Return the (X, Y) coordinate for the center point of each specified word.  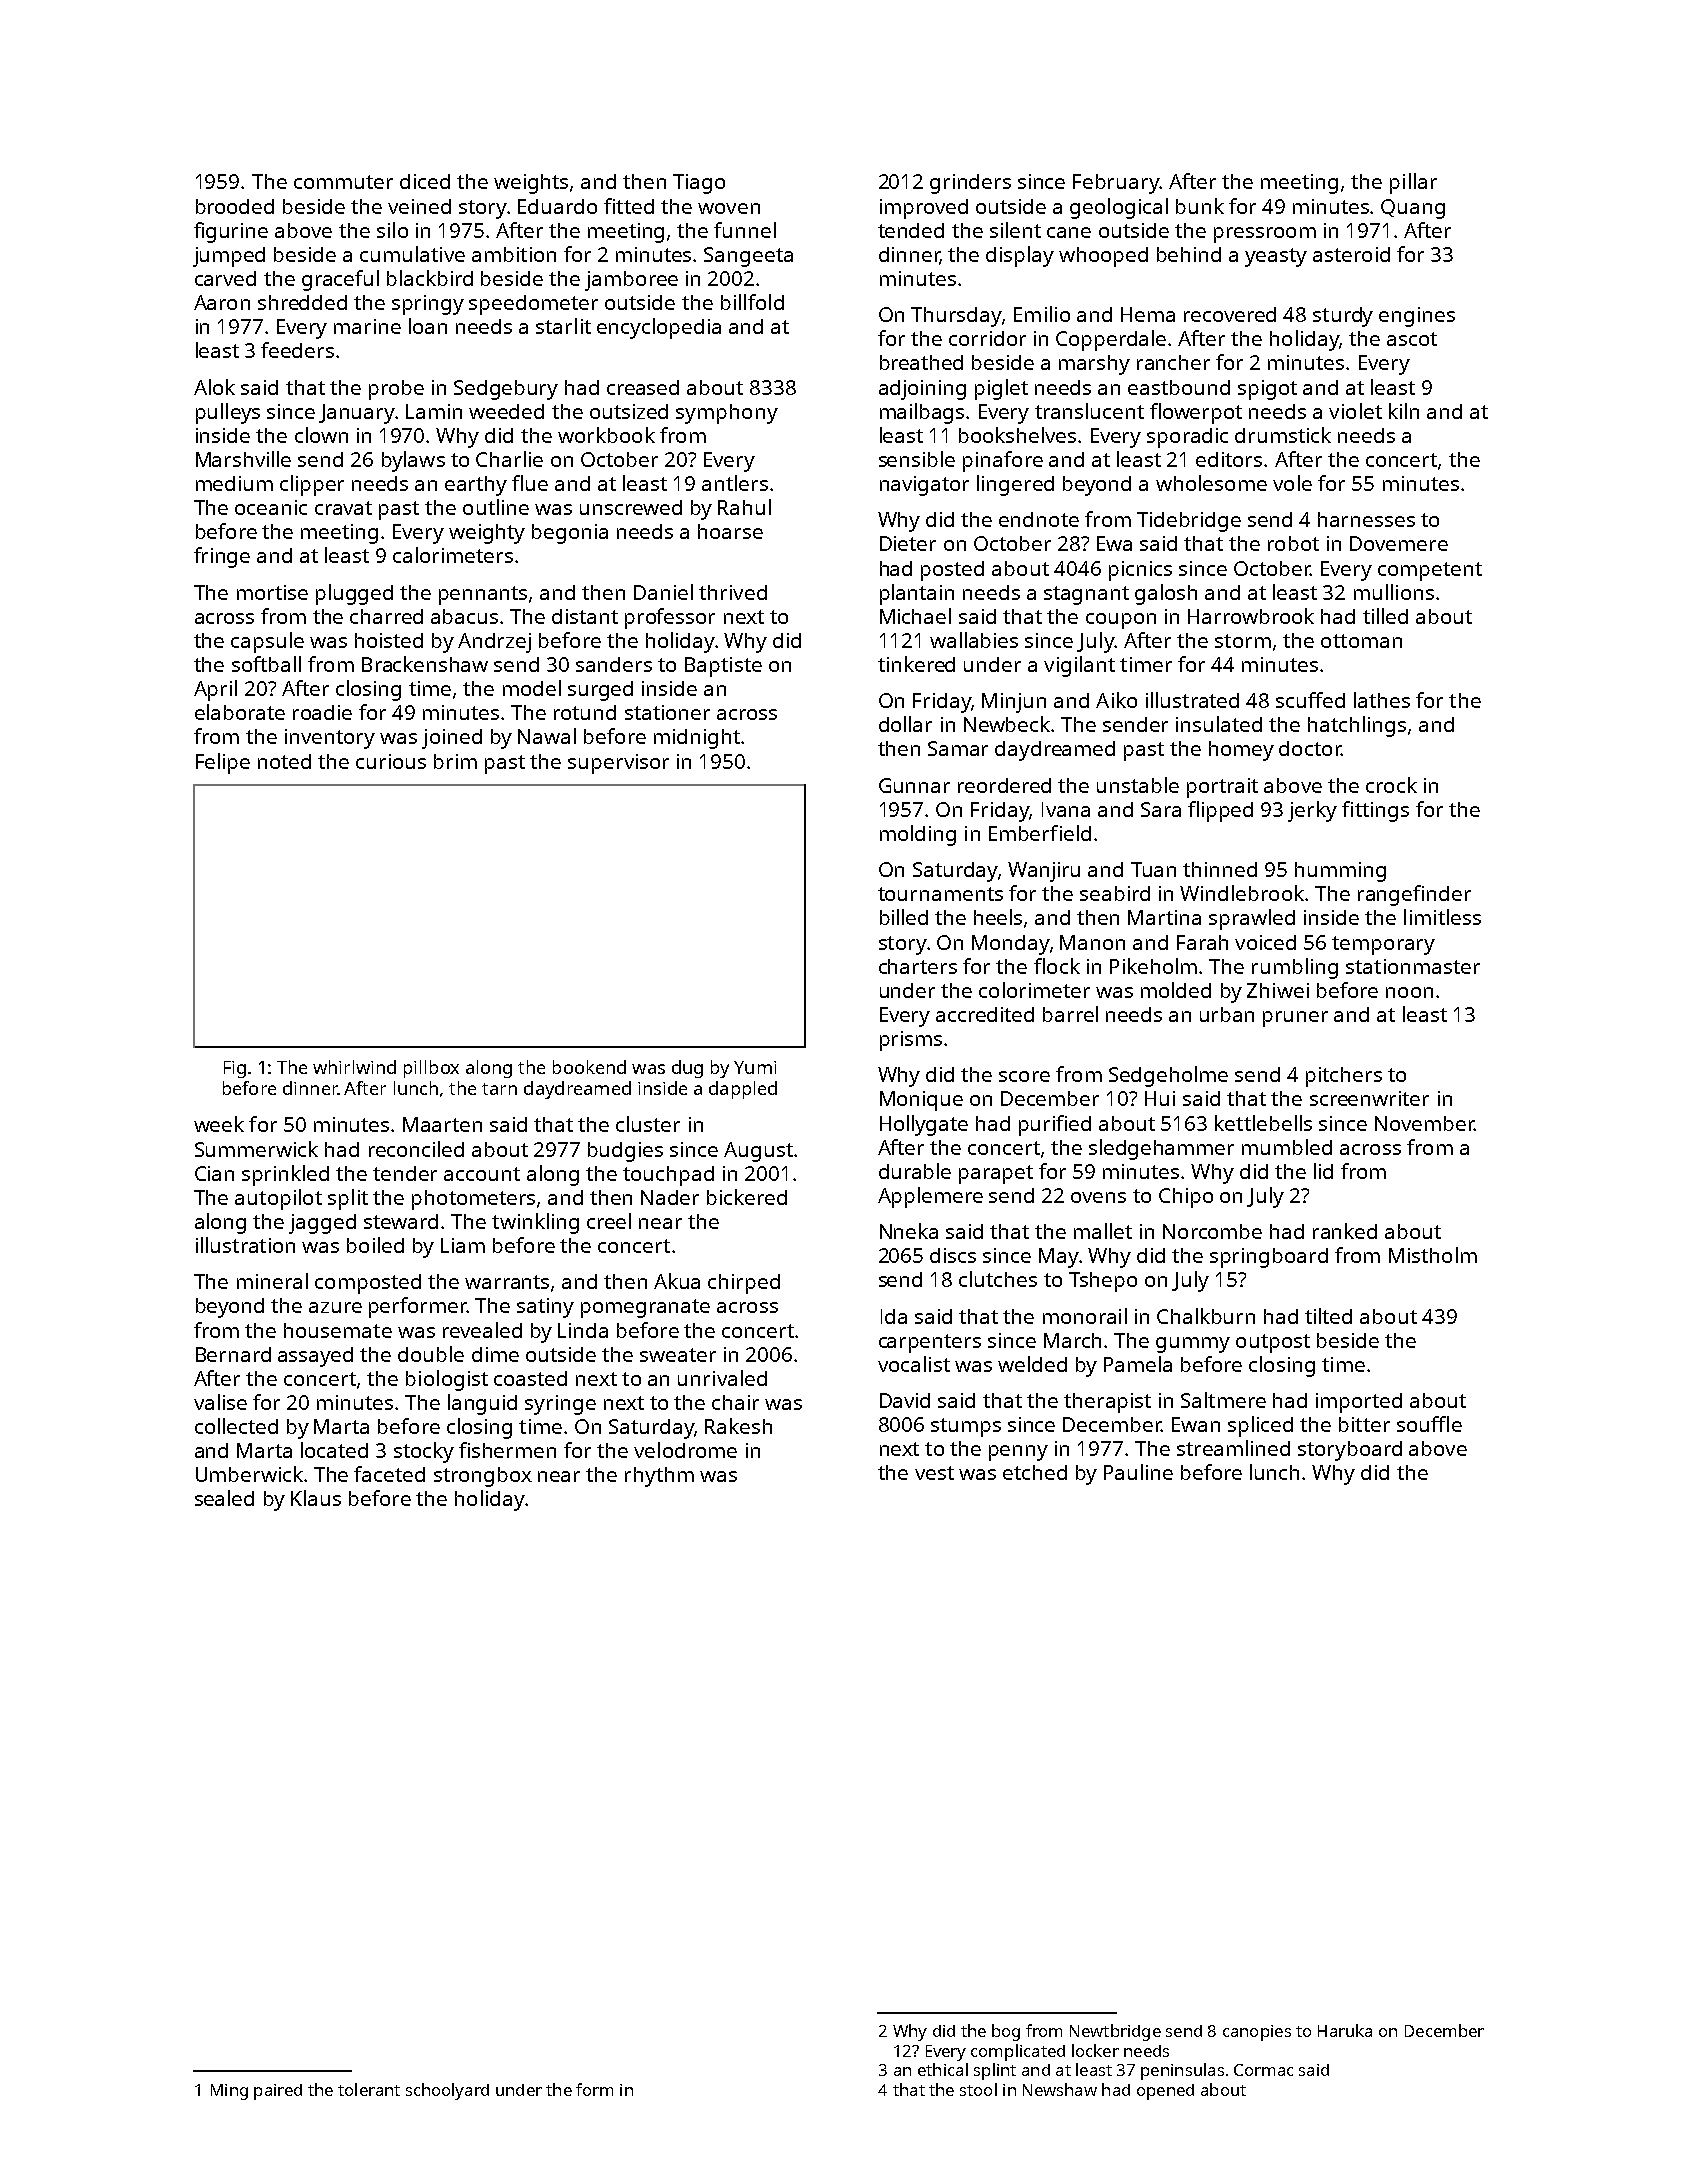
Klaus (316, 1498)
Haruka (1345, 2030)
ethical (943, 2069)
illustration (245, 1245)
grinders (970, 184)
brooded (235, 206)
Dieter (908, 543)
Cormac (1263, 2070)
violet (1355, 411)
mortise (272, 592)
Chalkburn (1206, 1316)
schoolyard (447, 2091)
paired (278, 2092)
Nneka (909, 1231)
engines (1417, 317)
